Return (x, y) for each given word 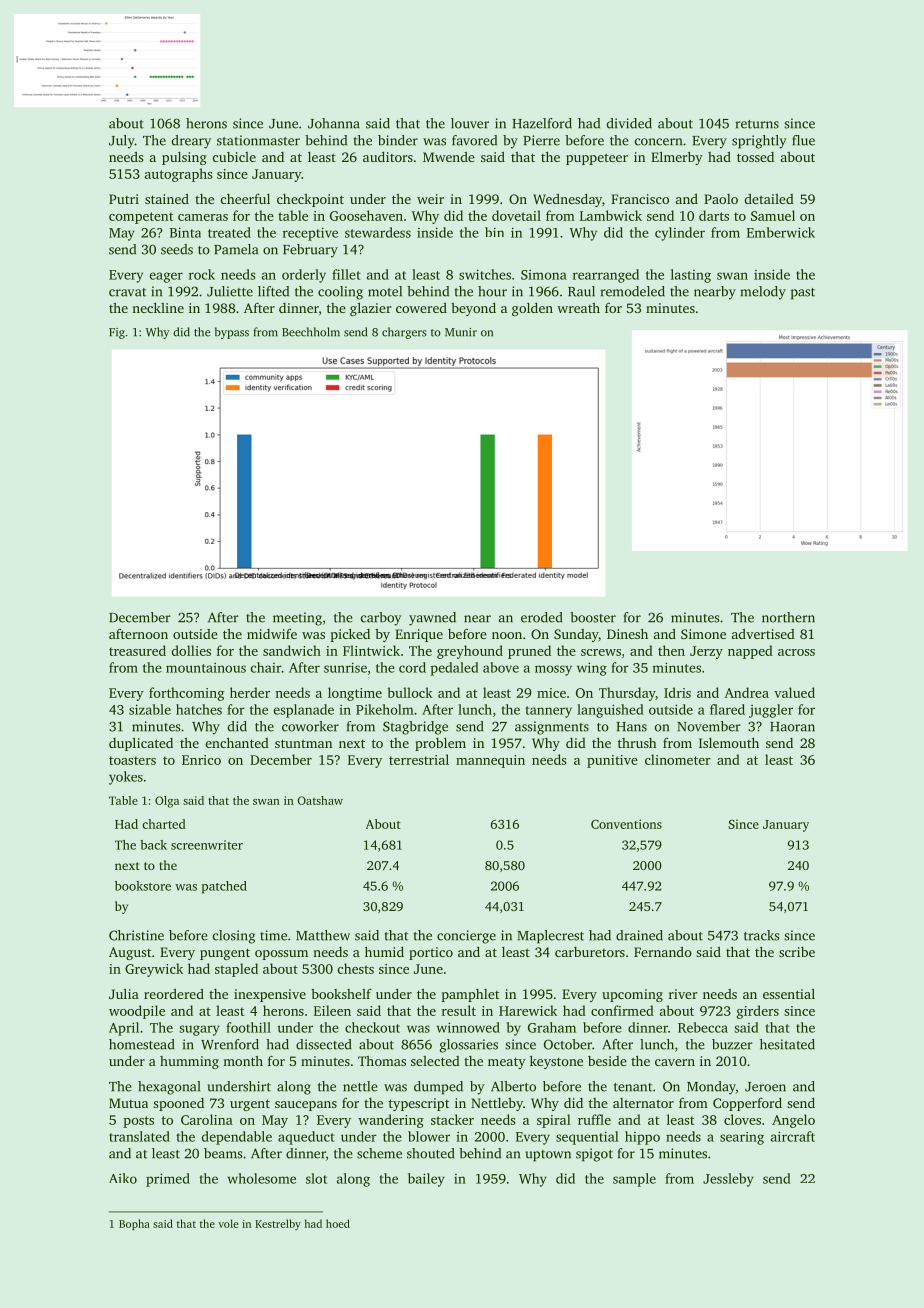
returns (757, 124)
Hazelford (542, 123)
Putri (124, 199)
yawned (432, 619)
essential (789, 993)
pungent (225, 954)
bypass (232, 333)
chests (356, 968)
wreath (578, 308)
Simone (703, 634)
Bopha (134, 1224)
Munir (461, 332)
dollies (191, 650)
